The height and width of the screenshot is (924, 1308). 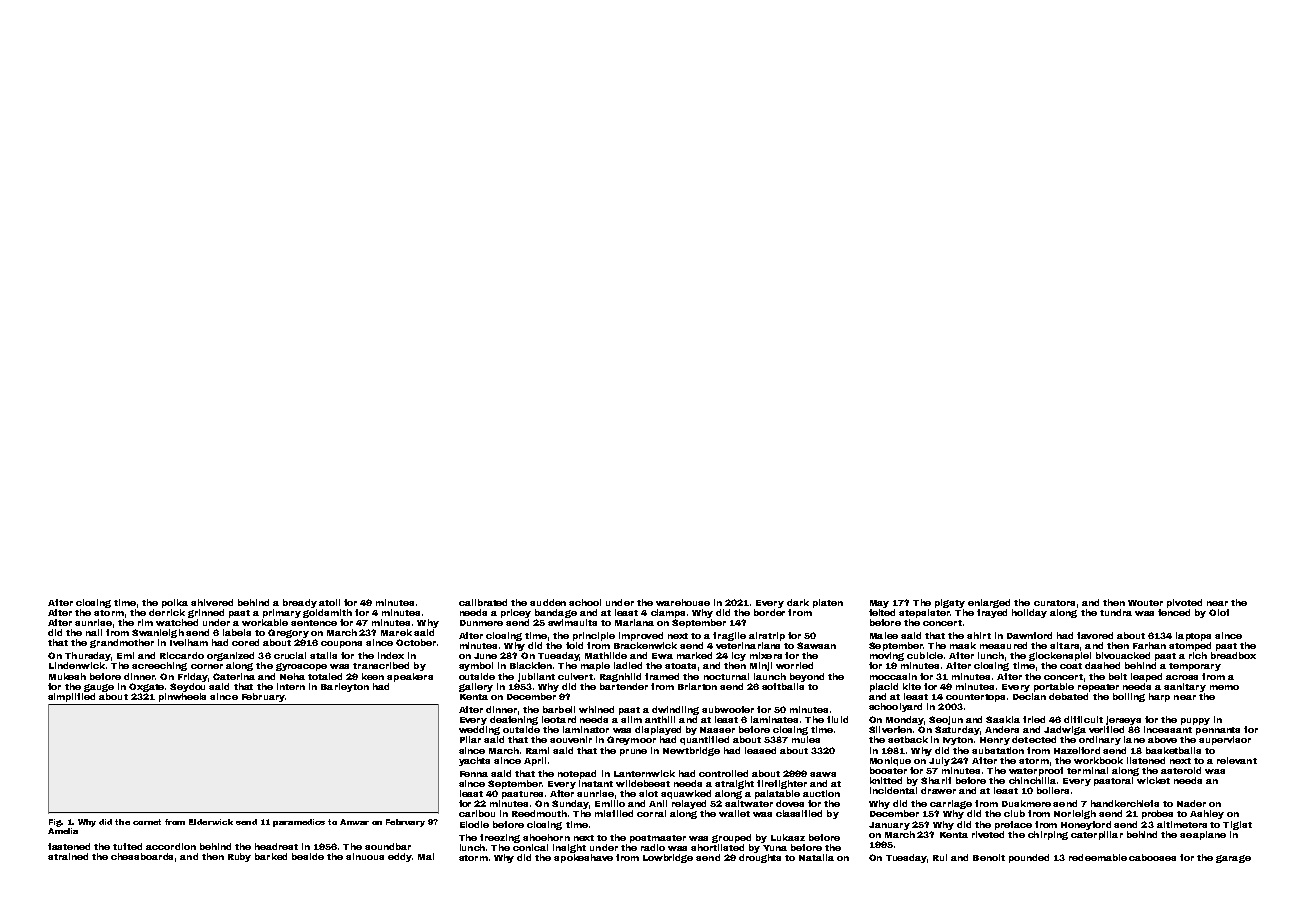 I want to click on Natalia, so click(x=816, y=857).
